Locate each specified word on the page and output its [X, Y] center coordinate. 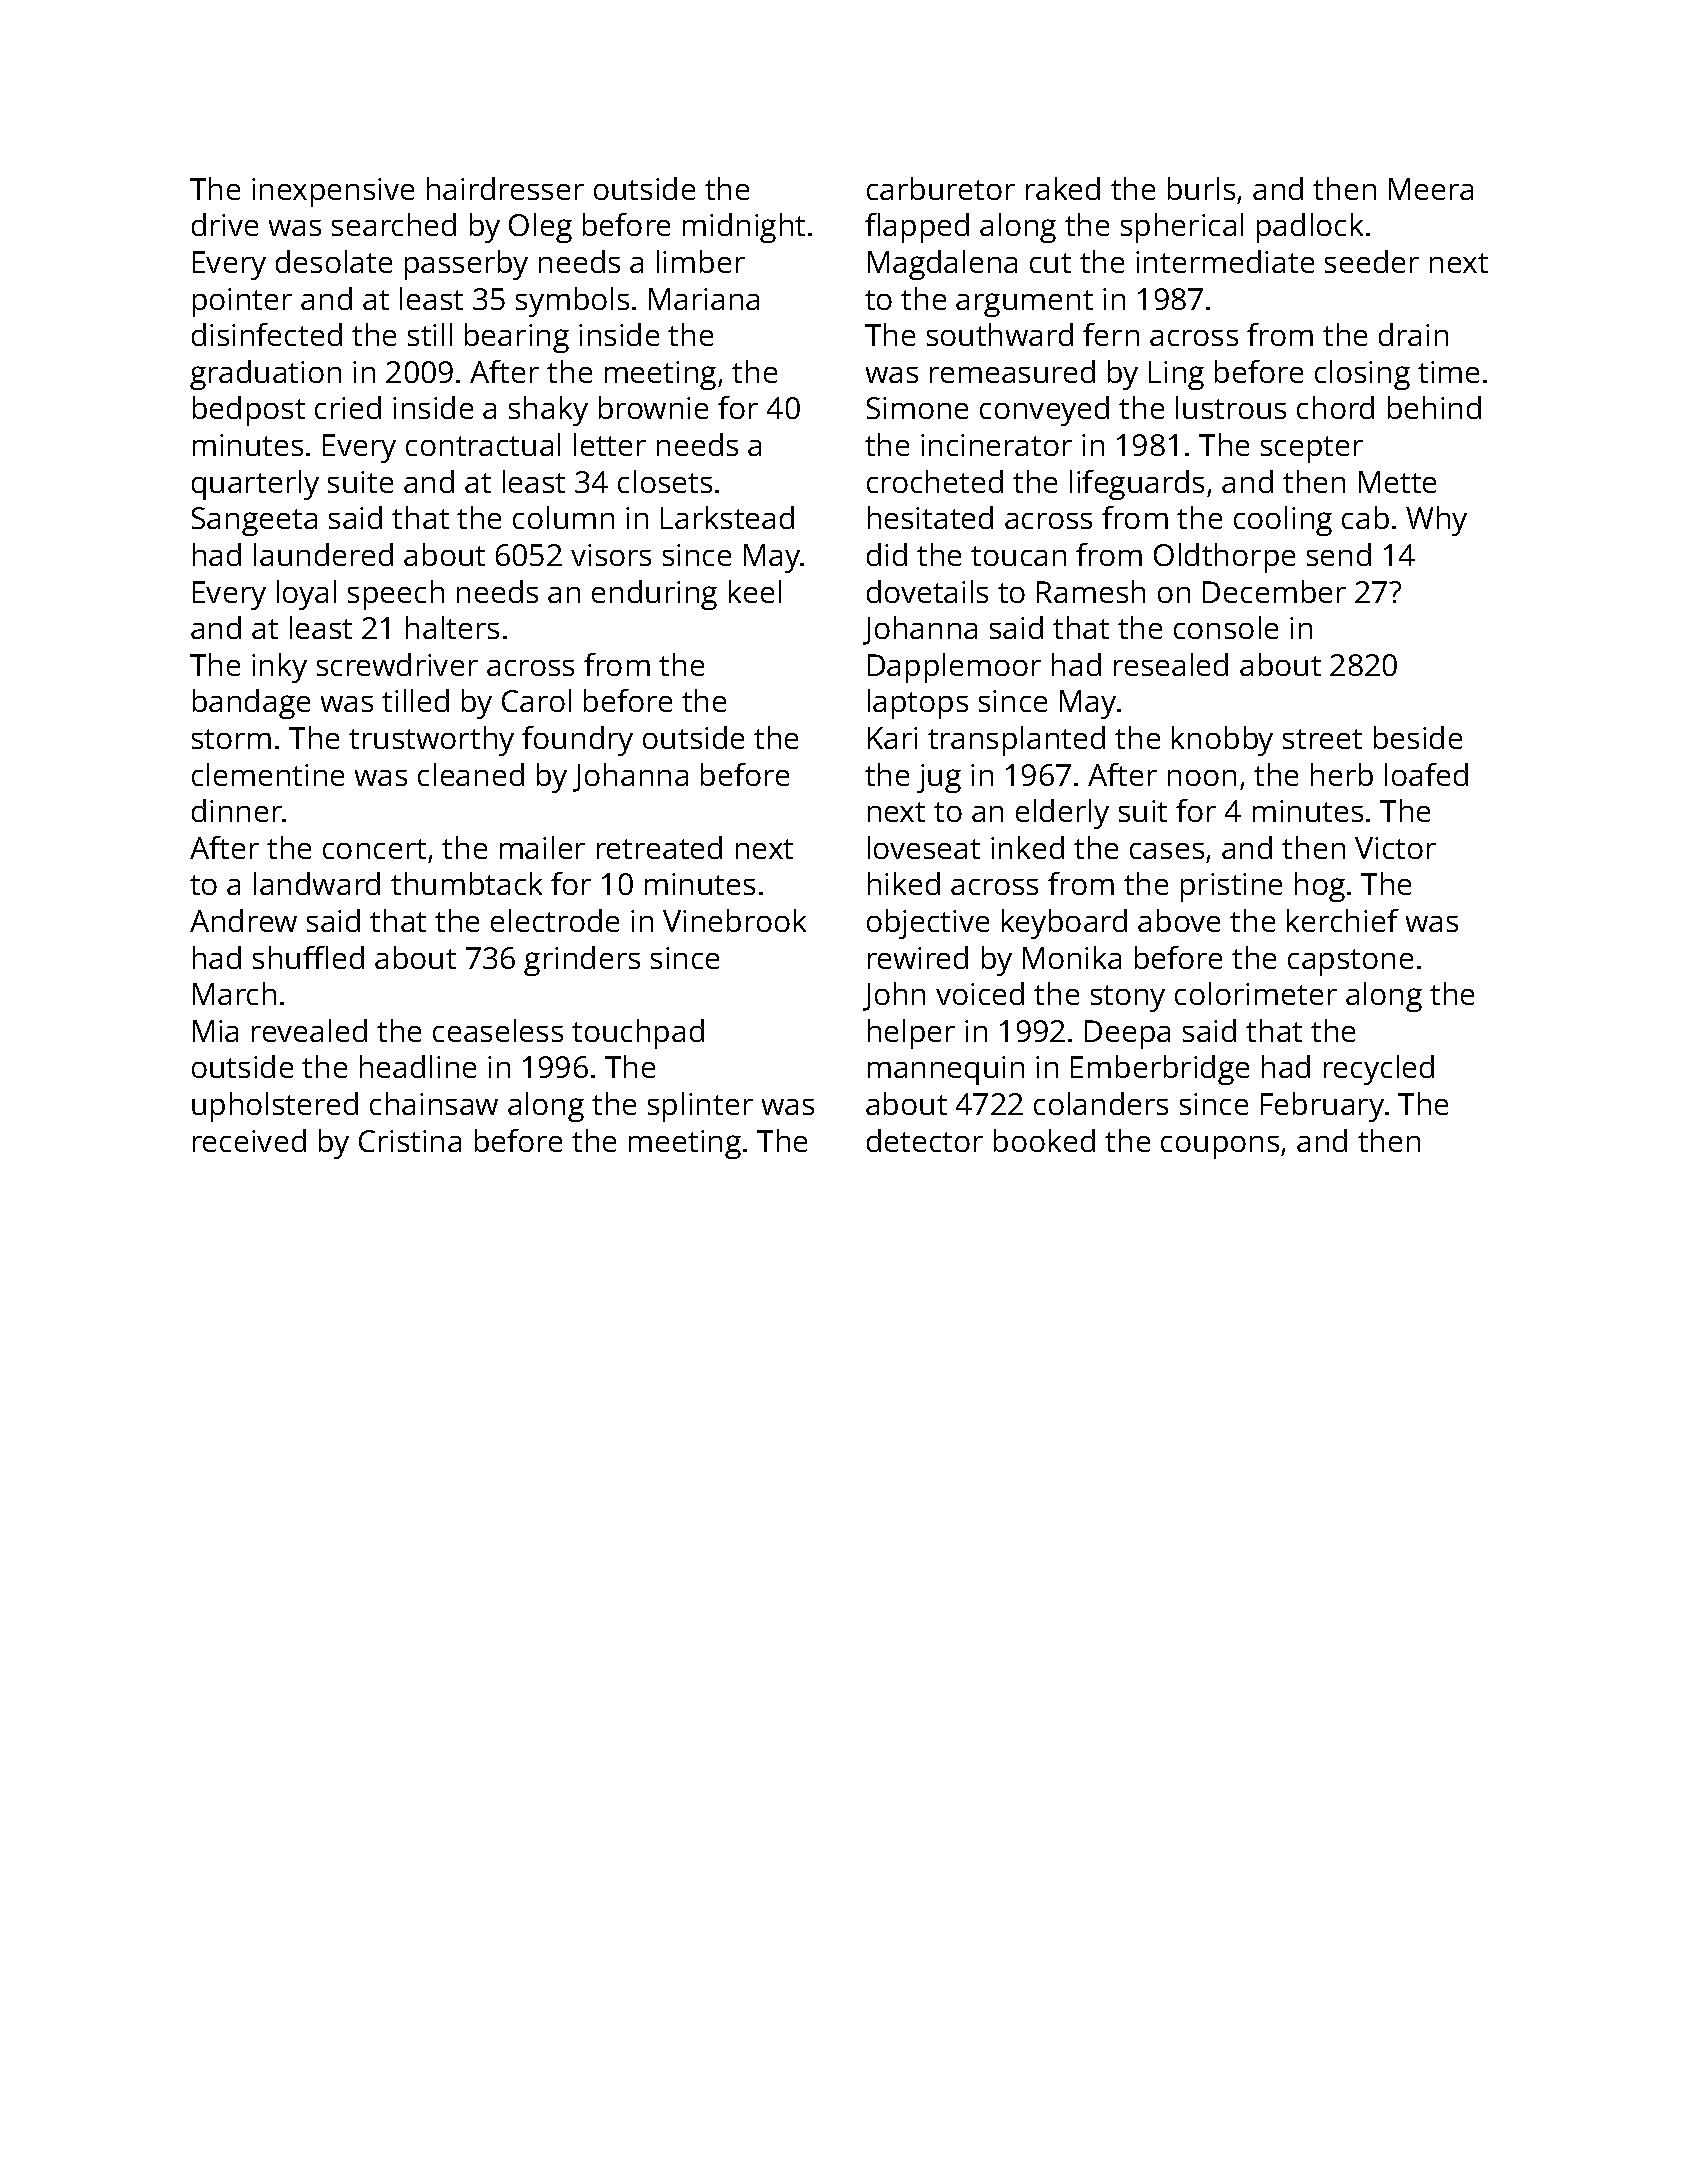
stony [1128, 998]
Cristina [410, 1141]
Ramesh [1091, 591]
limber [701, 261]
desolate [334, 261]
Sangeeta [254, 521]
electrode [555, 920]
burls [1201, 188]
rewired [918, 957]
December [1274, 591]
